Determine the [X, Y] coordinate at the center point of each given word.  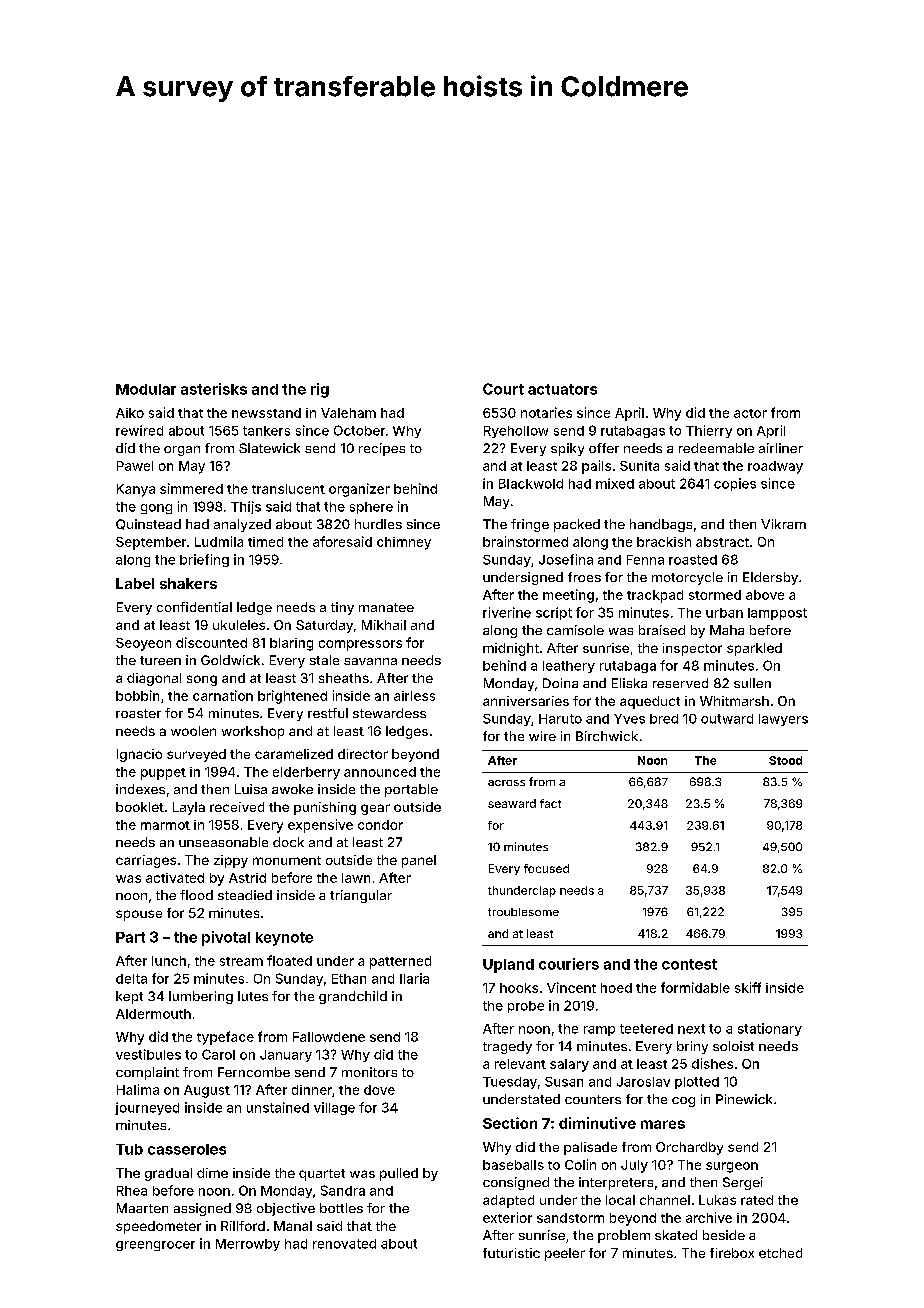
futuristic [511, 1253]
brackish [664, 542]
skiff [748, 987]
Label [135, 583]
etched [780, 1253]
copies [735, 484]
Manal [293, 1226]
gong [156, 509]
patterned [400, 962]
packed [577, 525]
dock [288, 842]
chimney [404, 543]
